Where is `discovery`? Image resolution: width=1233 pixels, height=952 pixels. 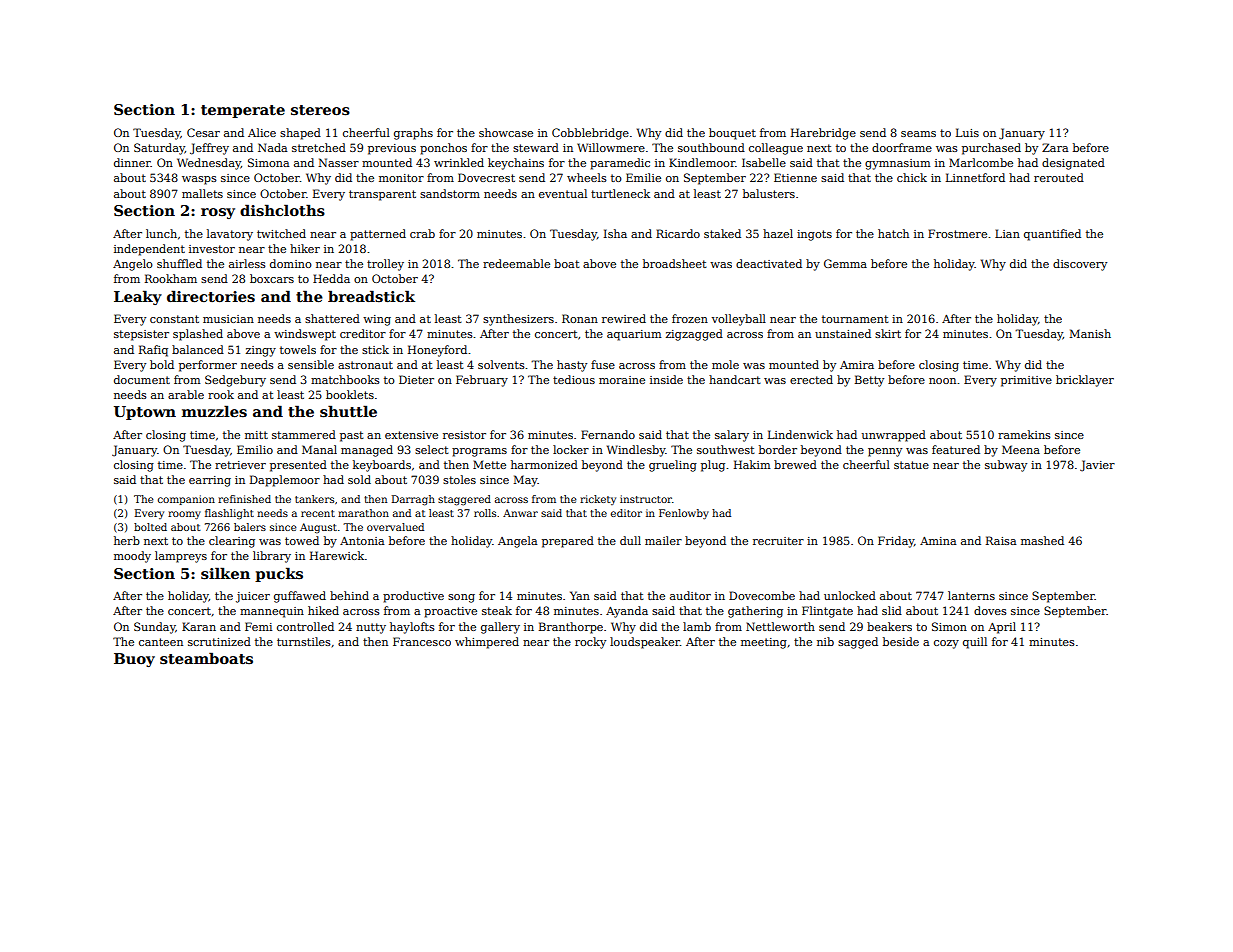
discovery is located at coordinates (1080, 265).
